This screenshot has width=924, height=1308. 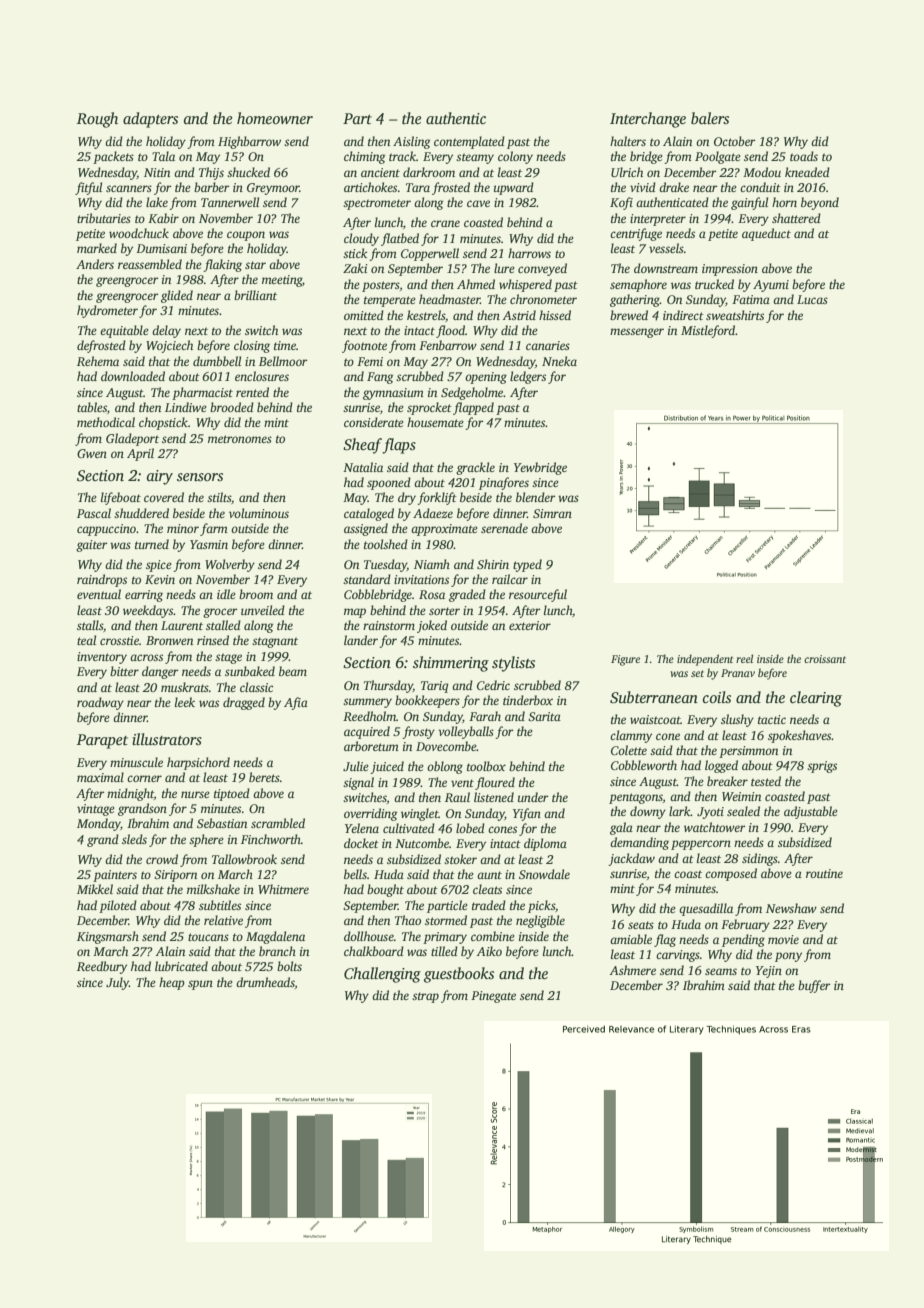 I want to click on drumheads, so click(x=265, y=982).
